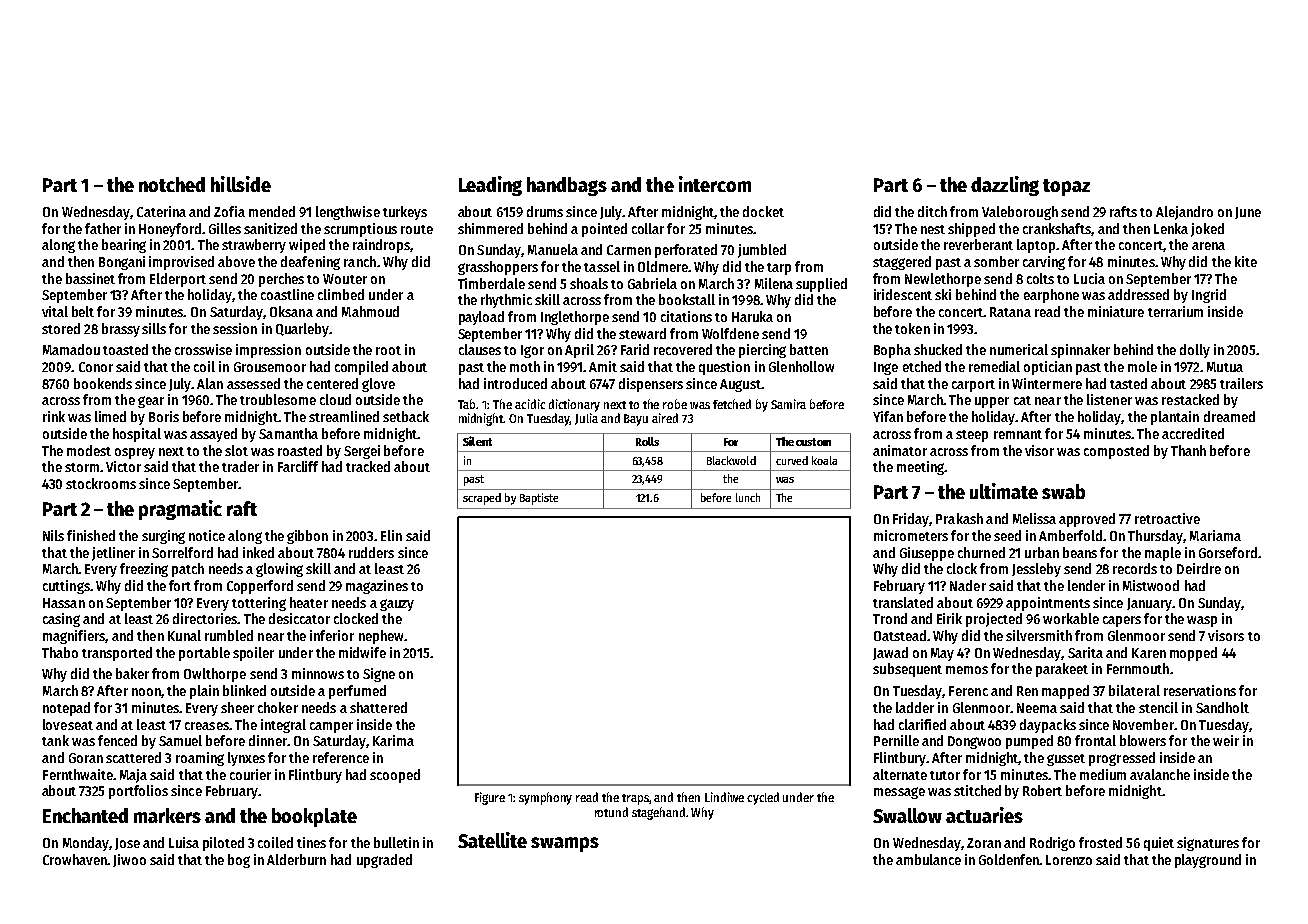 The image size is (1308, 924). I want to click on Alejandro, so click(1184, 213).
